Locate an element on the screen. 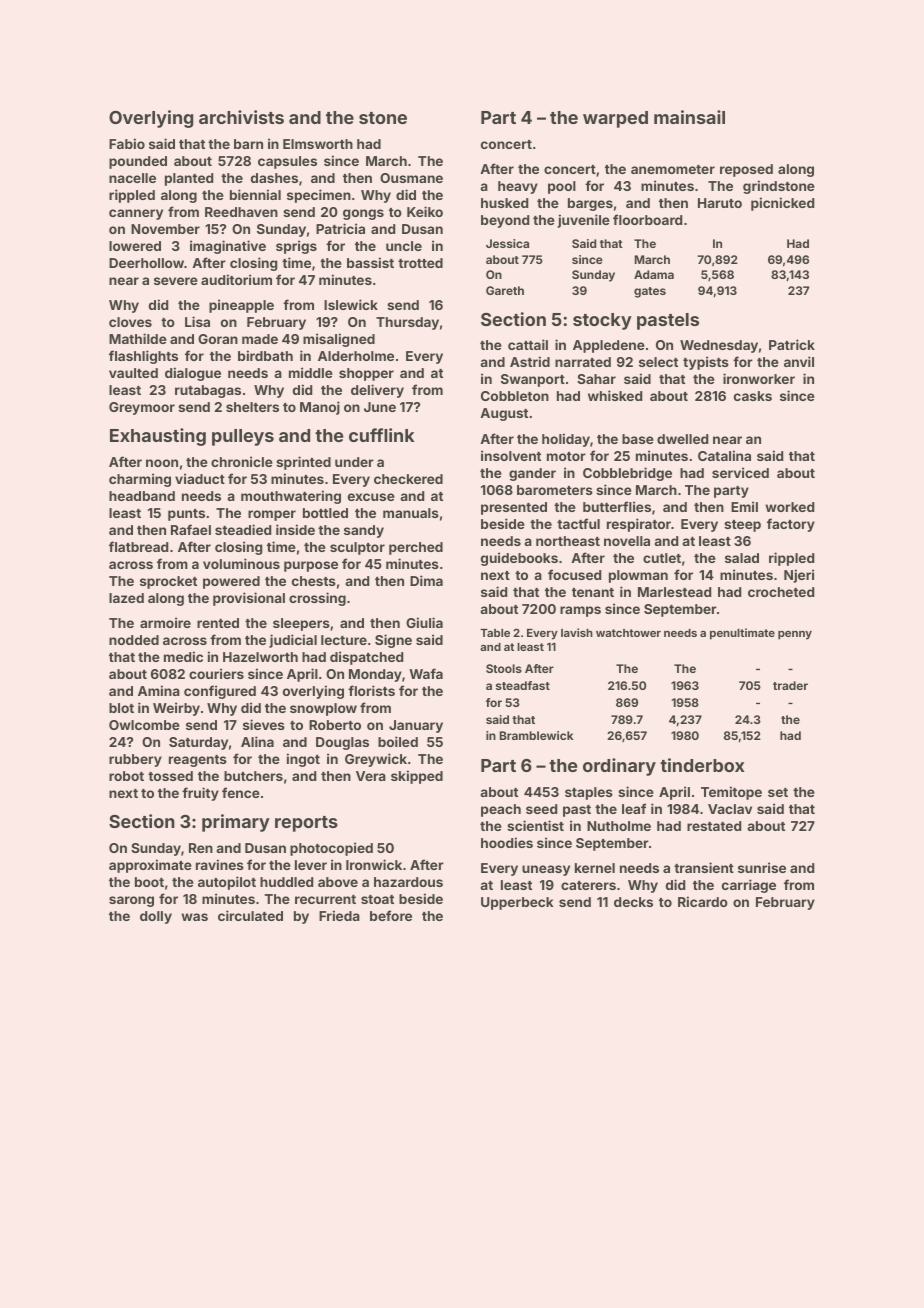 The image size is (924, 1308). cattail is located at coordinates (528, 344).
